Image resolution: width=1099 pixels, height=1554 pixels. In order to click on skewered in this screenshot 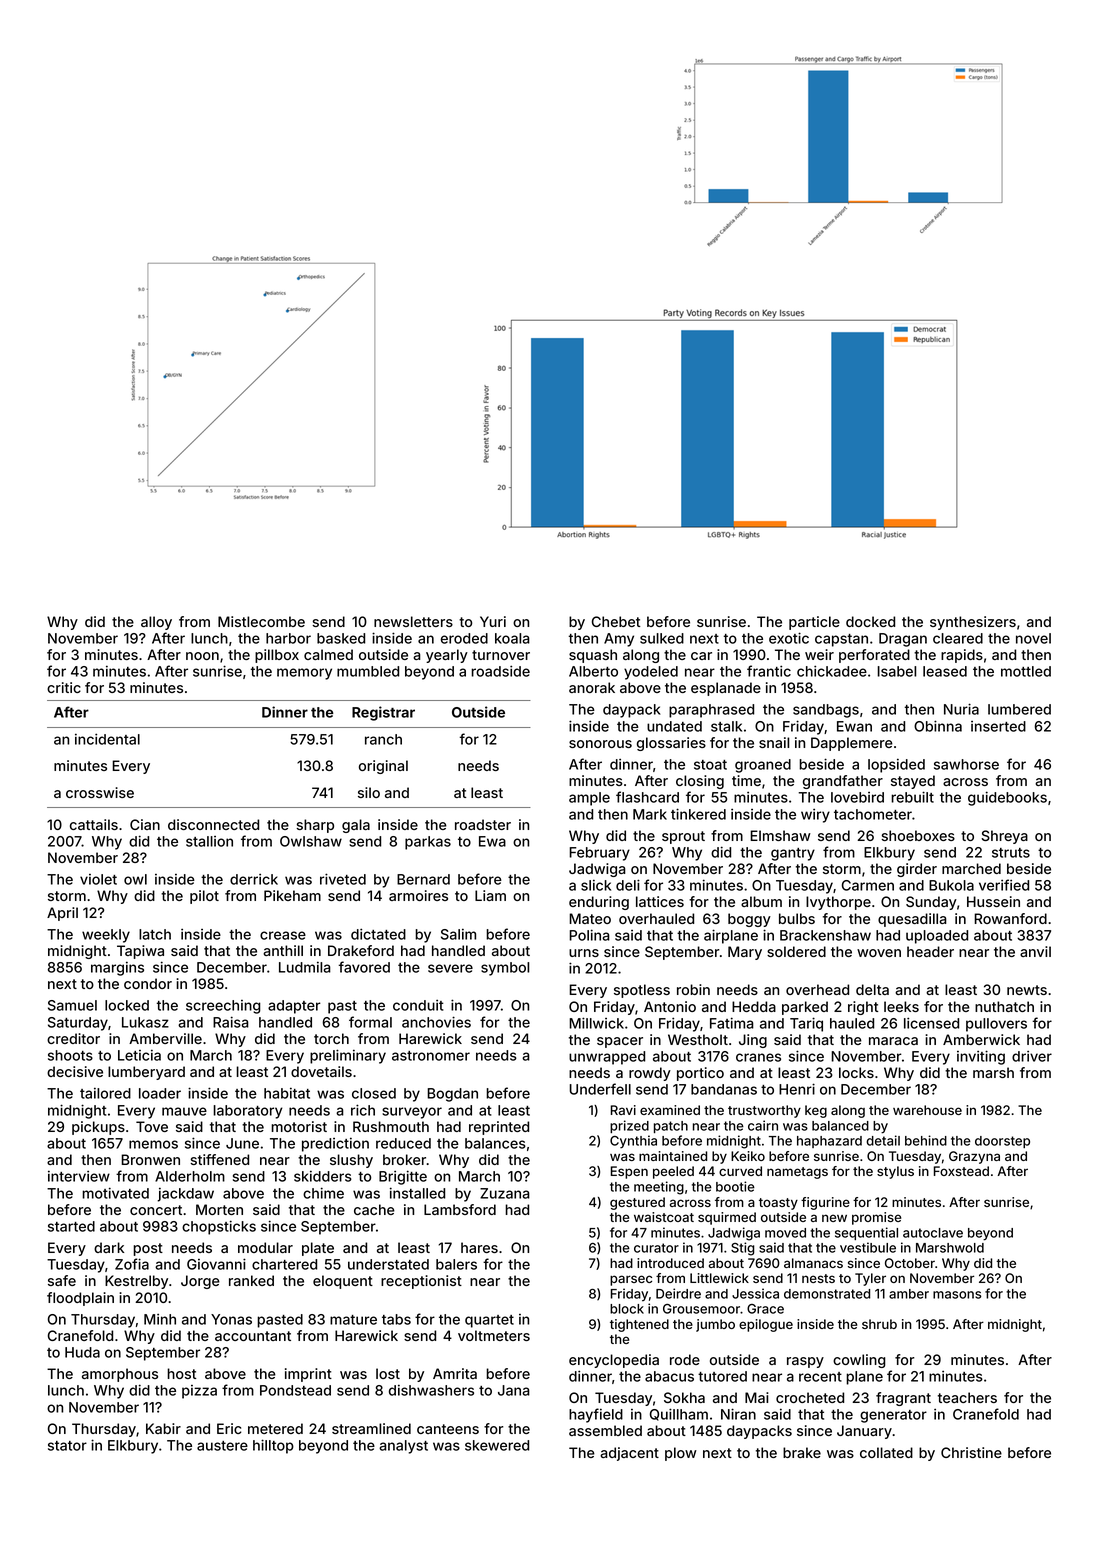, I will do `click(497, 1445)`.
